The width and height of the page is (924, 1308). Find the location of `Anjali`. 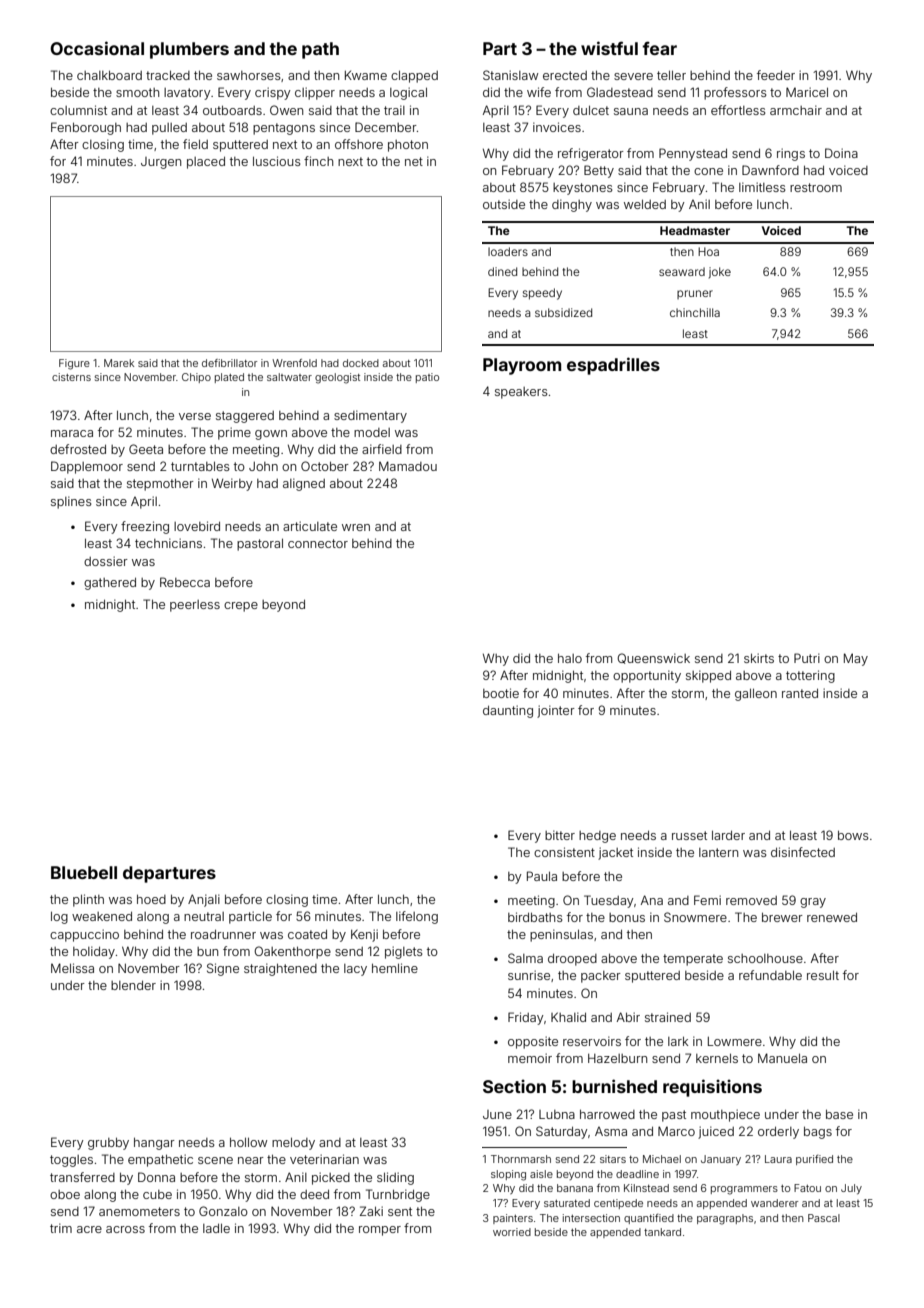

Anjali is located at coordinates (204, 900).
